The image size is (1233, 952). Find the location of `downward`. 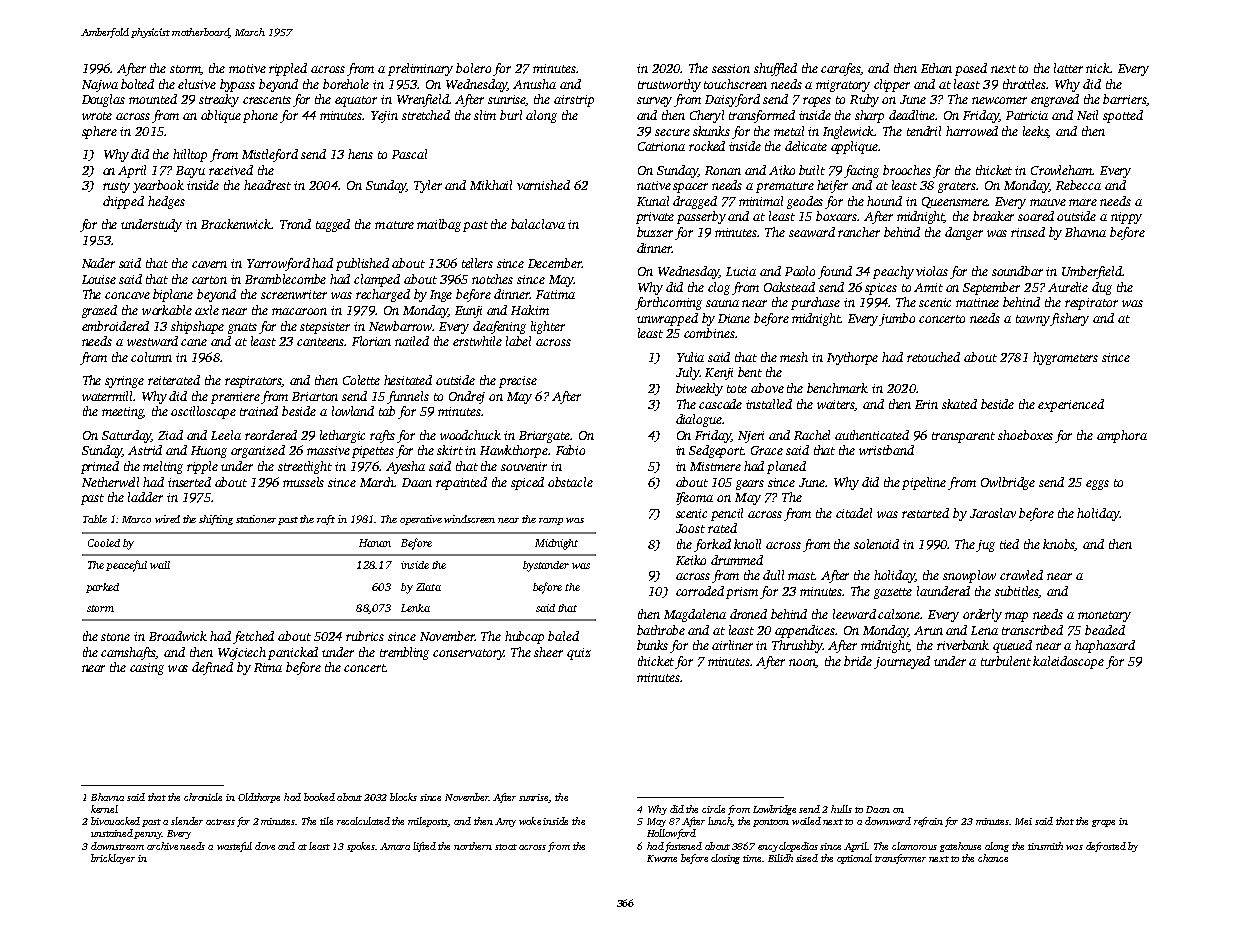

downward is located at coordinates (888, 821).
